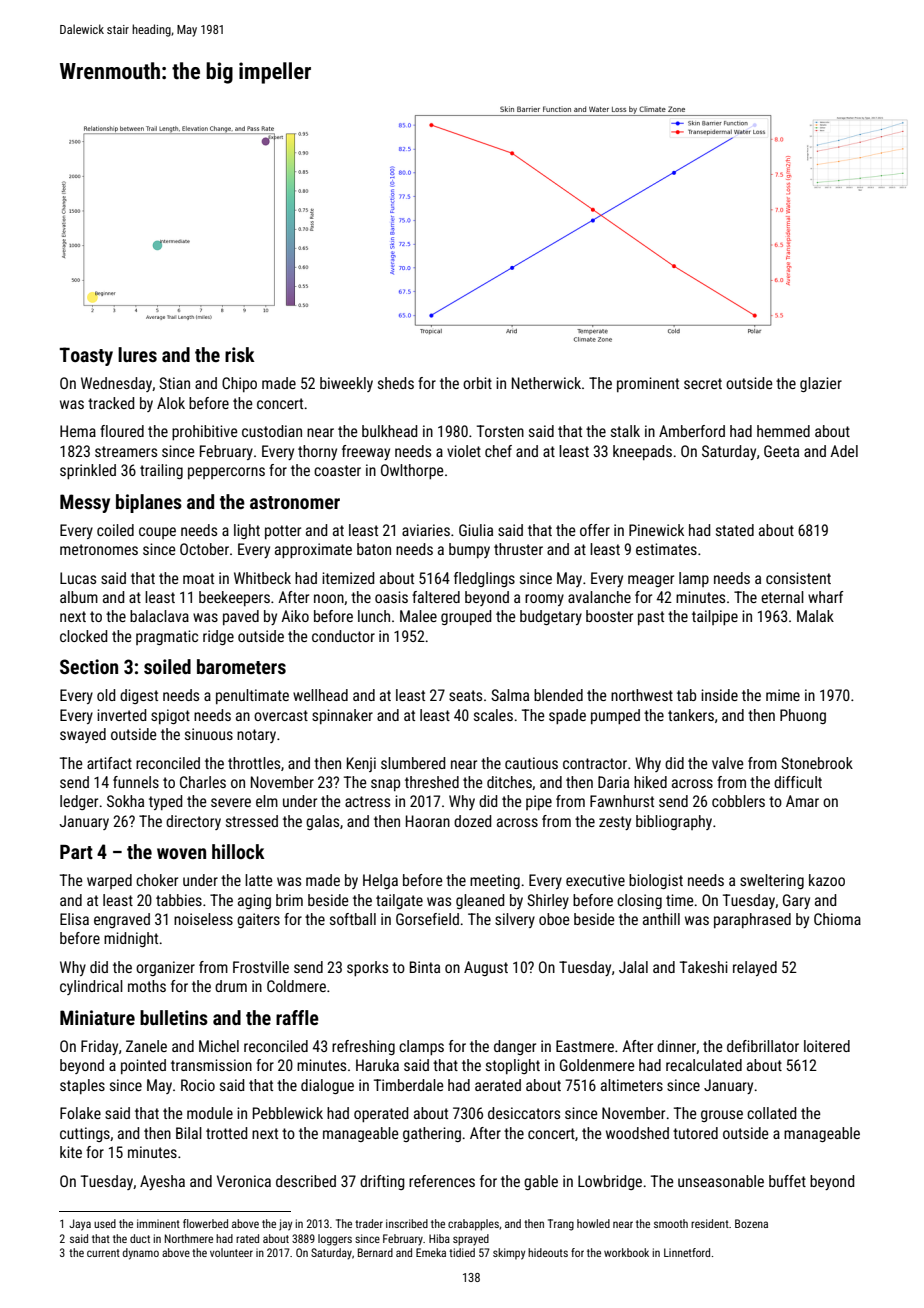  Describe the element at coordinates (252, 821) in the screenshot. I see `stressed` at that location.
